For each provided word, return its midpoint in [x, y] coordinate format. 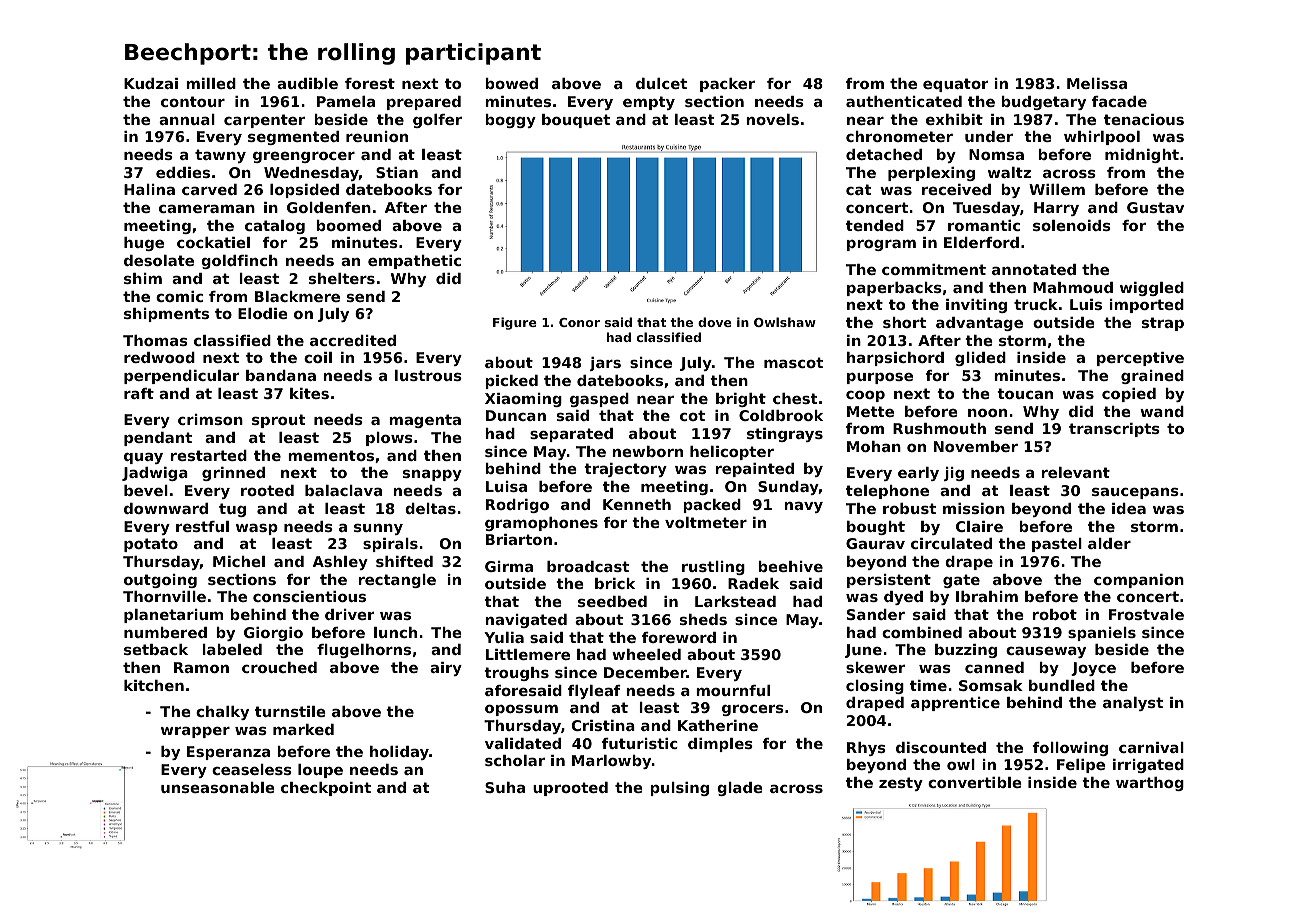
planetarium [173, 616]
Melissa [1097, 83]
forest [370, 83]
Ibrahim [987, 596]
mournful [733, 690]
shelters [342, 278]
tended [875, 225]
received [956, 189]
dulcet [661, 83]
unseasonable [218, 787]
